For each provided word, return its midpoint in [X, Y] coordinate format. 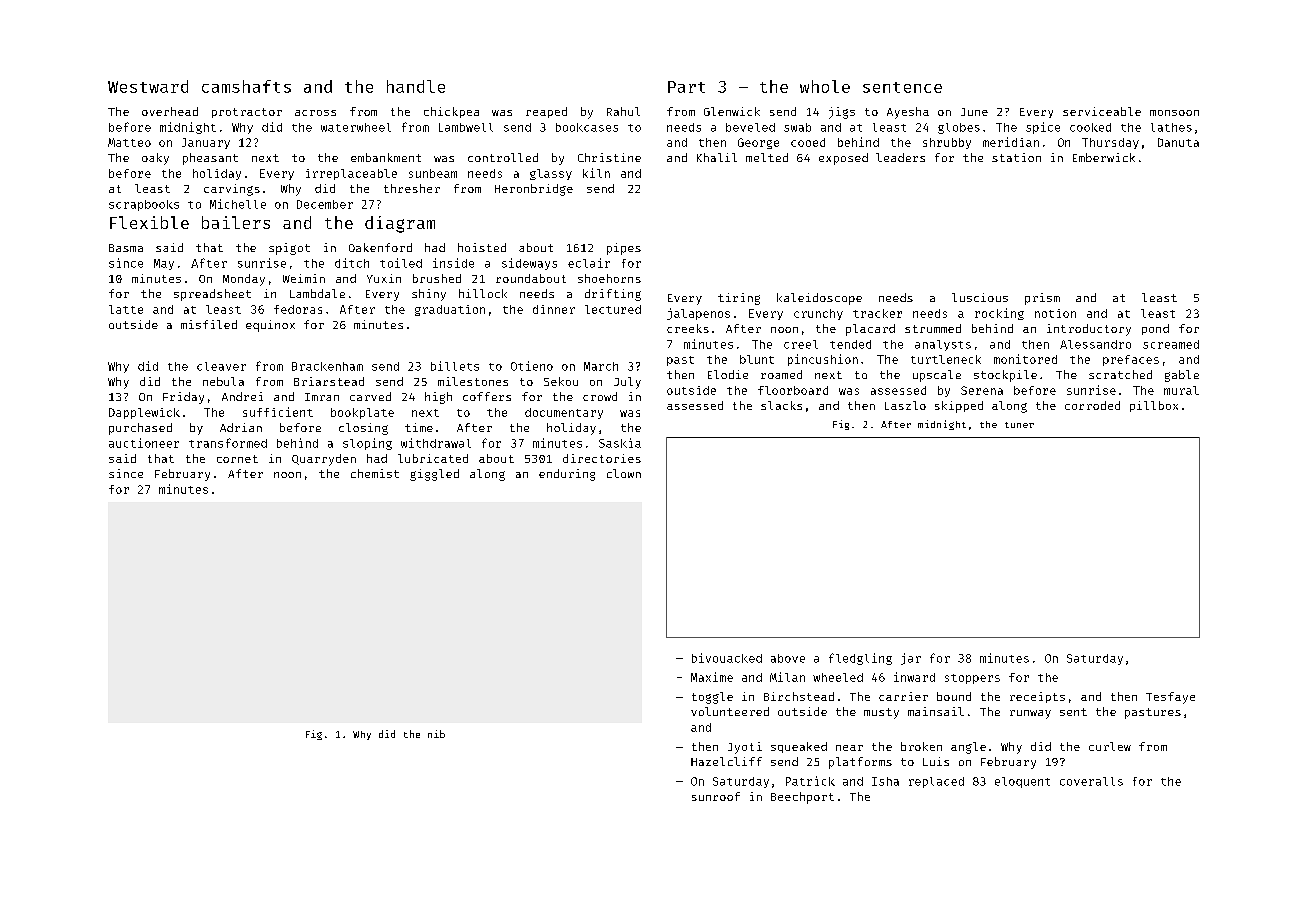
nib [436, 734]
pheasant [210, 159]
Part [686, 87]
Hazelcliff [726, 761]
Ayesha [908, 113]
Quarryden [324, 460]
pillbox [1154, 406]
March [601, 366]
